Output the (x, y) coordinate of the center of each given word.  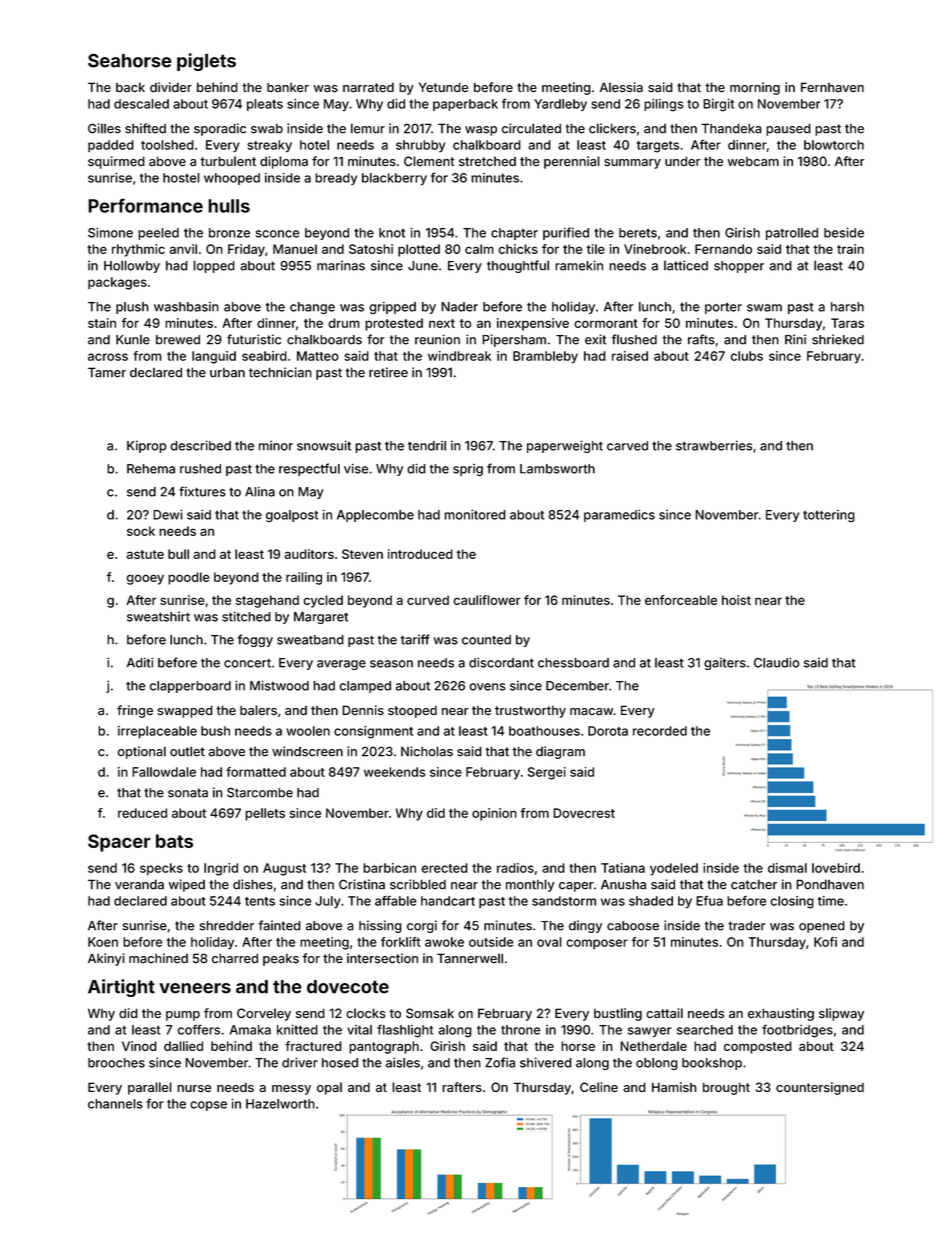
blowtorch (834, 145)
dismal (787, 868)
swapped (185, 711)
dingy (585, 926)
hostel (181, 178)
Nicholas (427, 751)
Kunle (133, 340)
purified (566, 233)
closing (792, 902)
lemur (368, 128)
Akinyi (106, 959)
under (682, 161)
